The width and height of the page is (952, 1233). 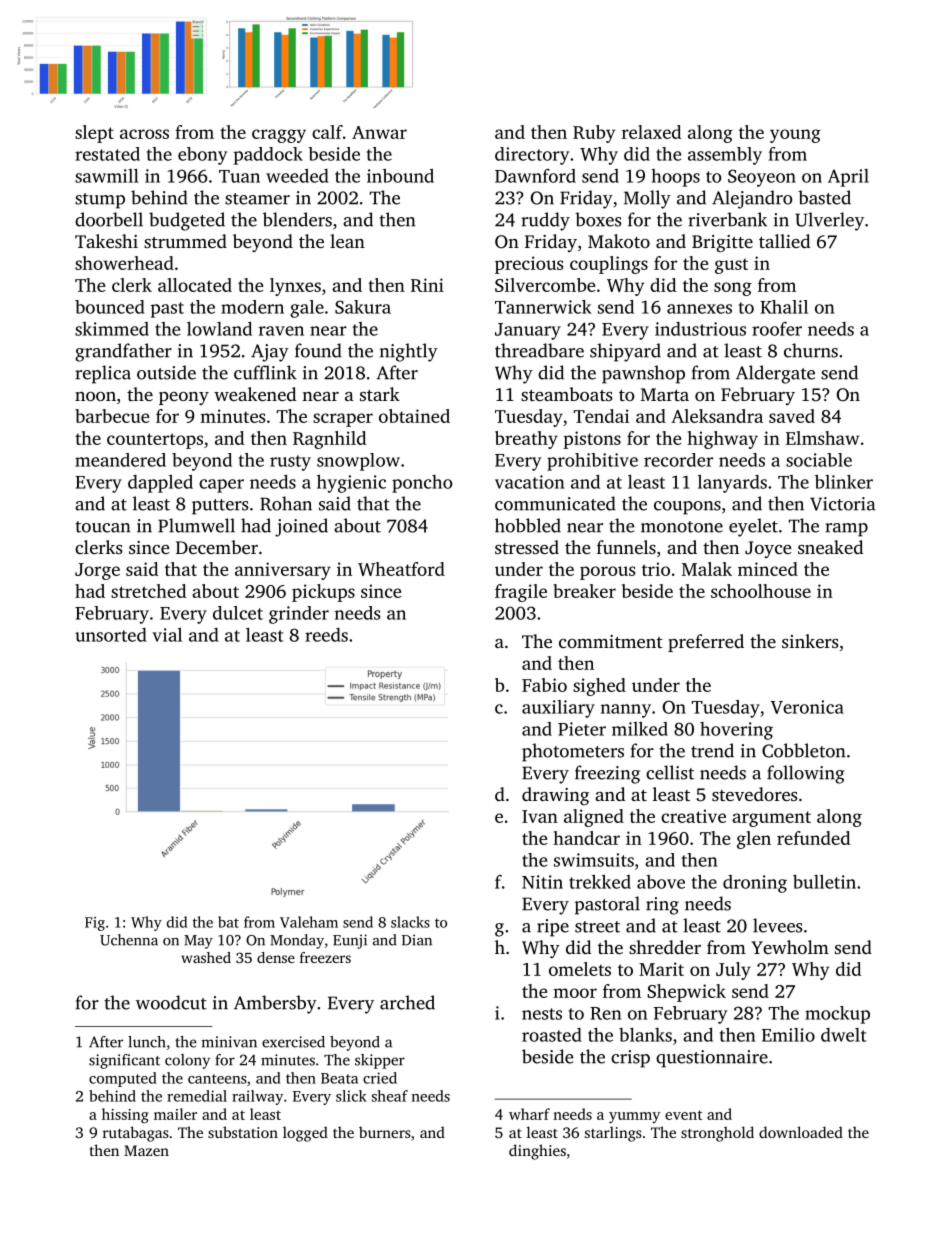 I want to click on obtained, so click(x=414, y=416).
